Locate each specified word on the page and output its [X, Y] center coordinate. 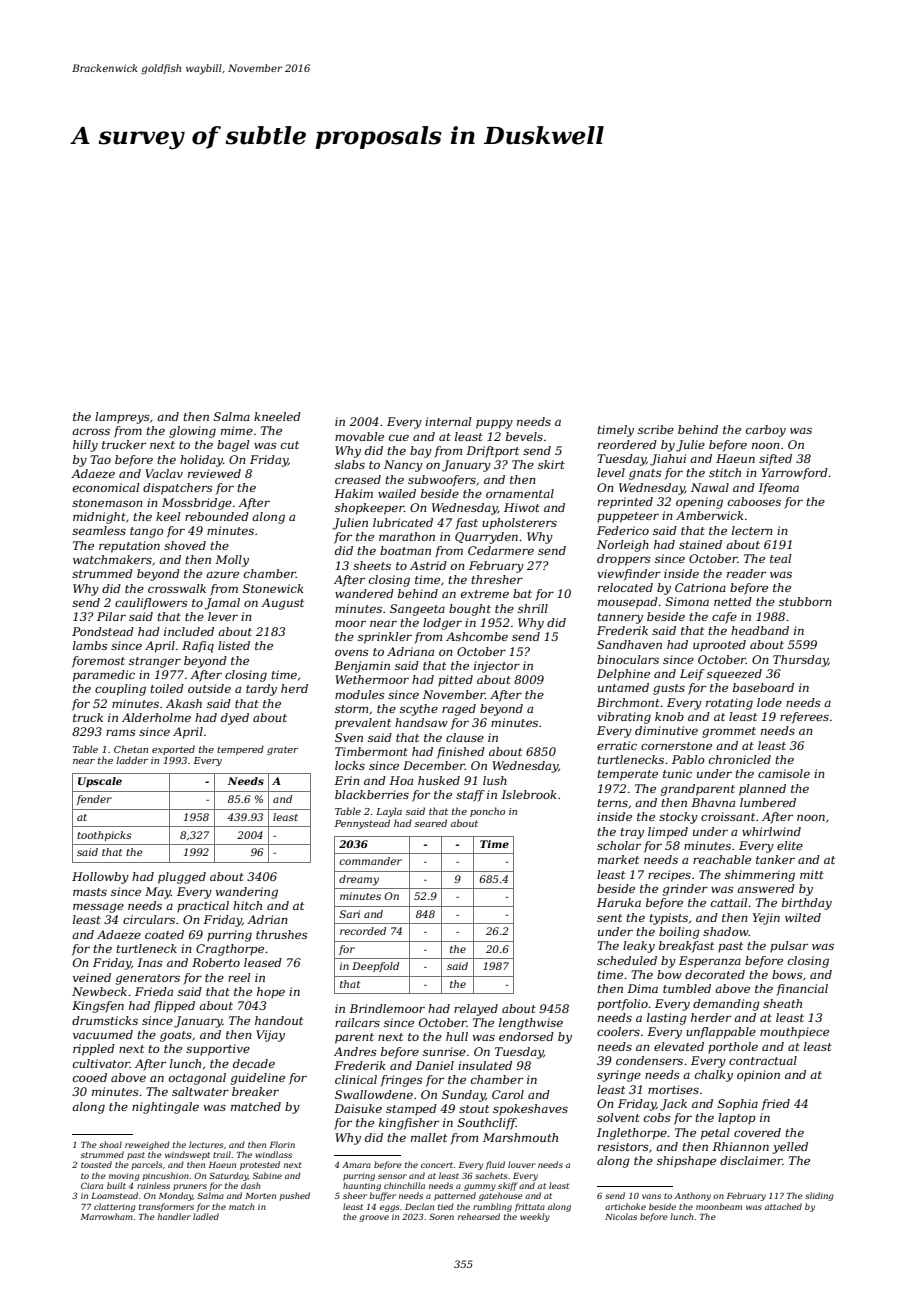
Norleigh [623, 546]
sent [609, 918]
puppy [494, 424]
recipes [669, 876]
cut [290, 445]
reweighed [147, 1145]
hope [271, 993]
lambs [90, 645]
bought [470, 610]
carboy [766, 431]
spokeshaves [530, 1110]
